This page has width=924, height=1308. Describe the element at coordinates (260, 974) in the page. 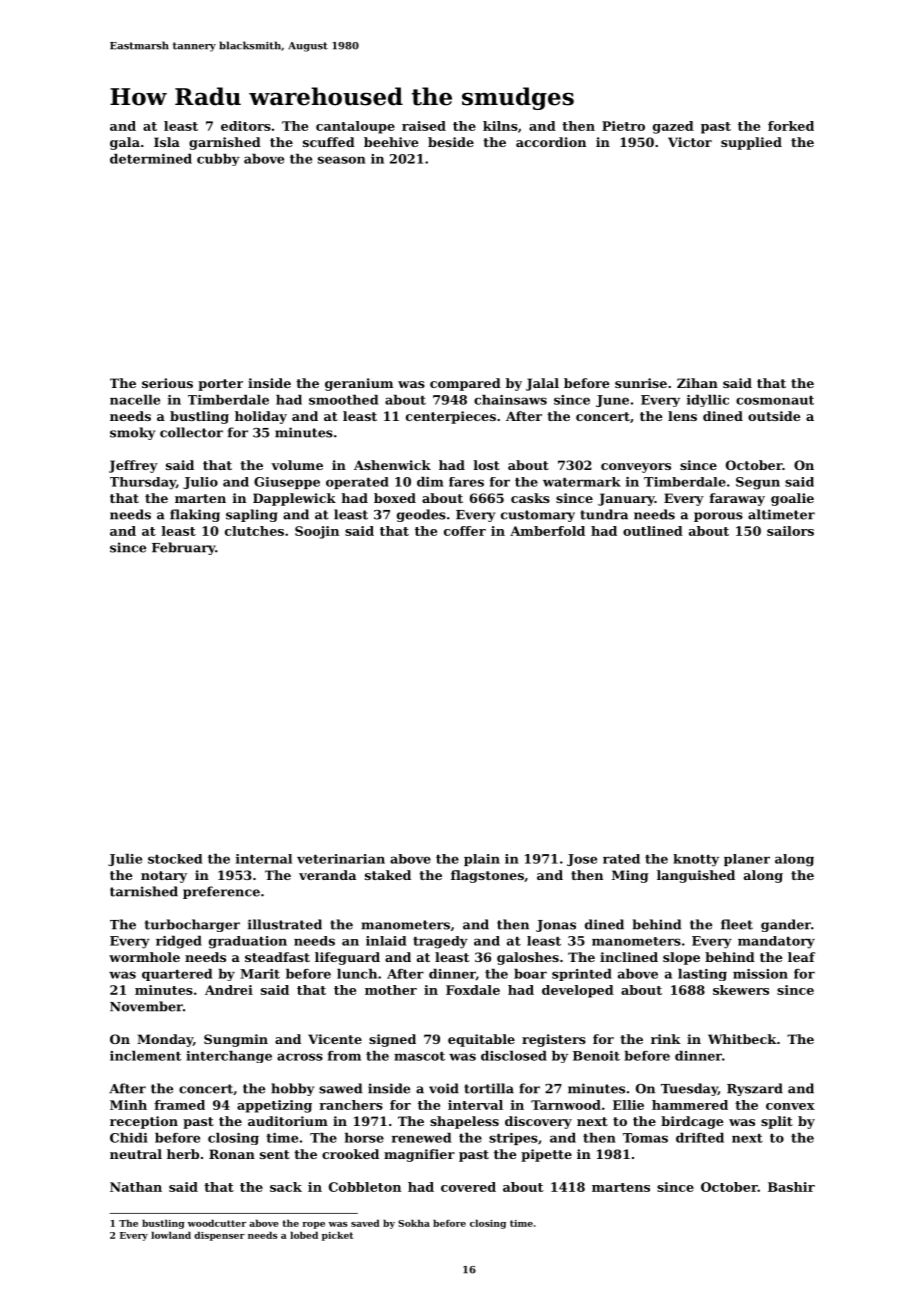

I see `Marit` at that location.
